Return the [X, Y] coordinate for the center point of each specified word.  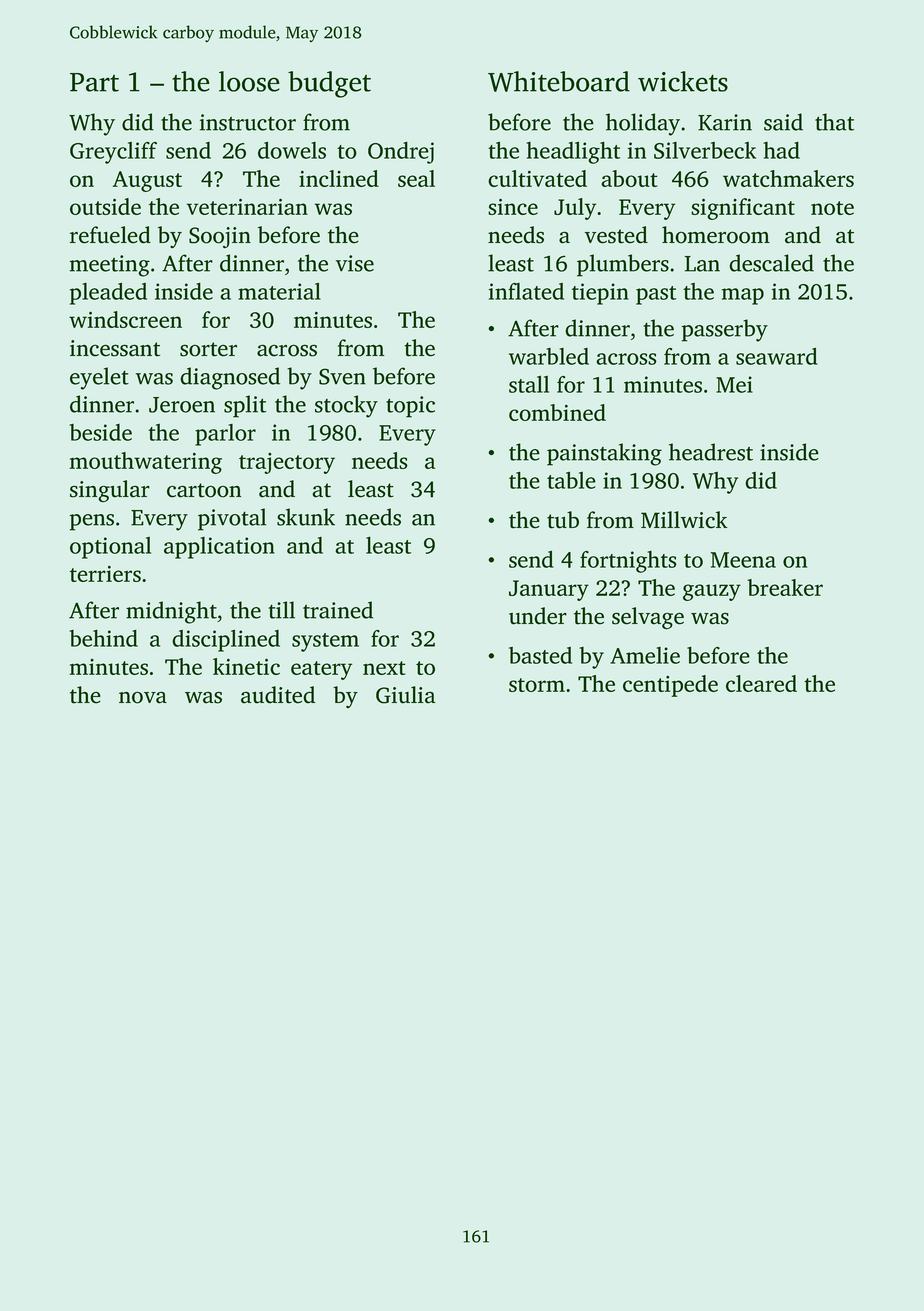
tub [563, 520]
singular [110, 491]
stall [529, 384]
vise [355, 263]
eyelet [99, 378]
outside [105, 206]
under [538, 616]
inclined [339, 178]
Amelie [645, 655]
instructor [248, 122]
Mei [734, 384]
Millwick [684, 520]
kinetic [246, 666]
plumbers [623, 265]
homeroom [716, 235]
